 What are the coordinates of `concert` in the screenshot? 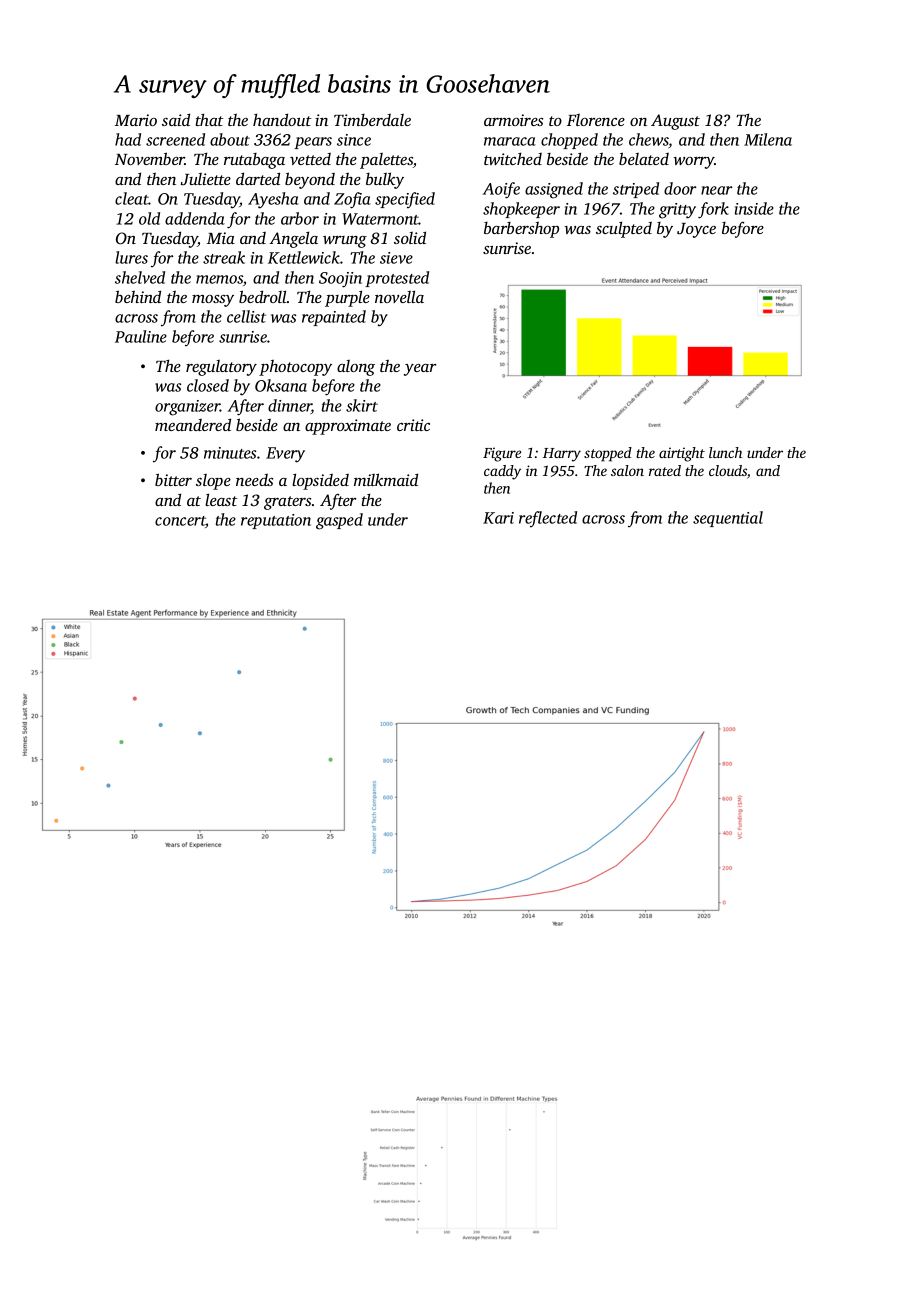 It's located at (180, 522).
